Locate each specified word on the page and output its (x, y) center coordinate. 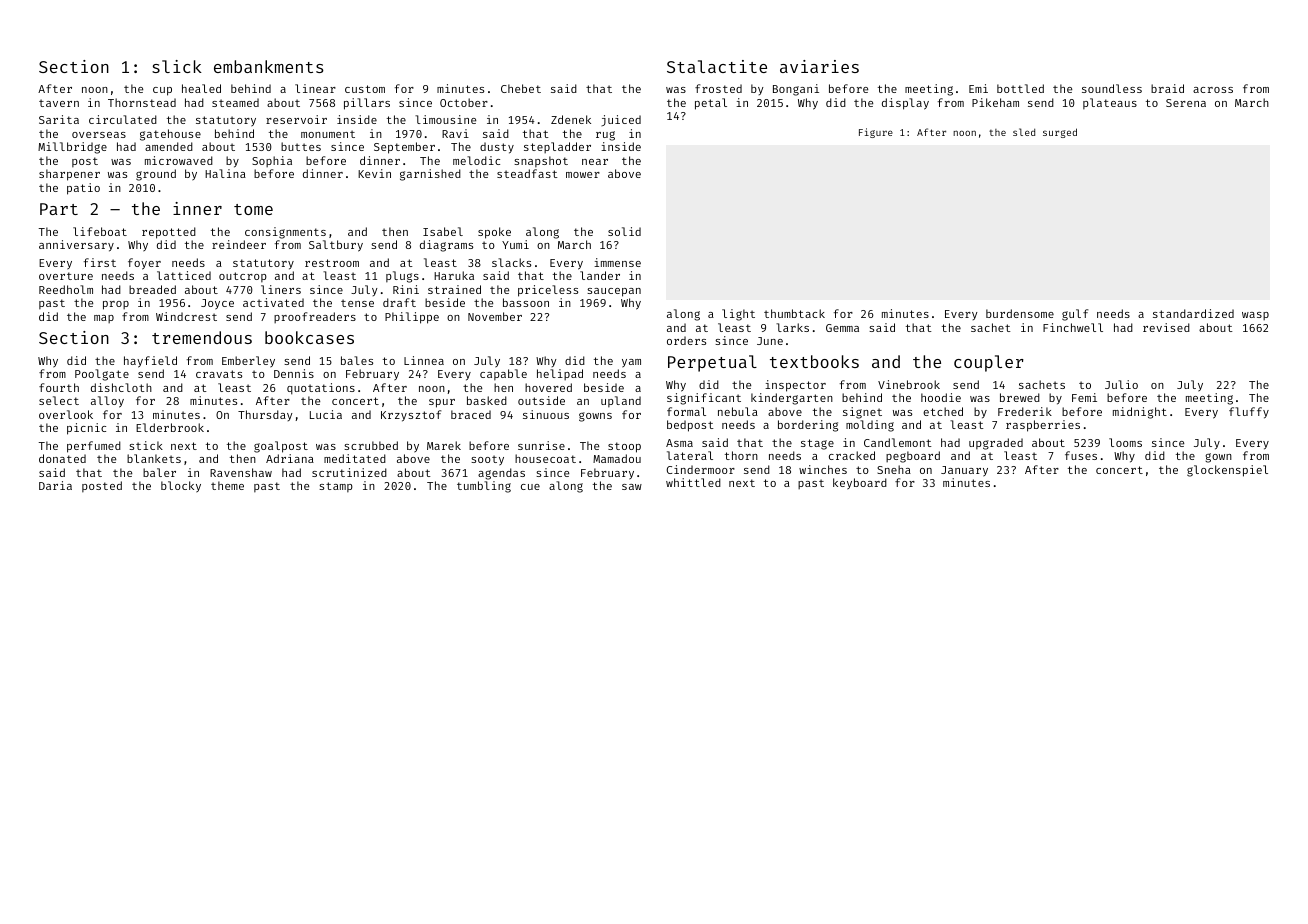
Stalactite (717, 66)
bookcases (309, 337)
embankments (269, 66)
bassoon (526, 302)
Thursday (265, 415)
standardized (1193, 313)
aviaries (819, 66)
